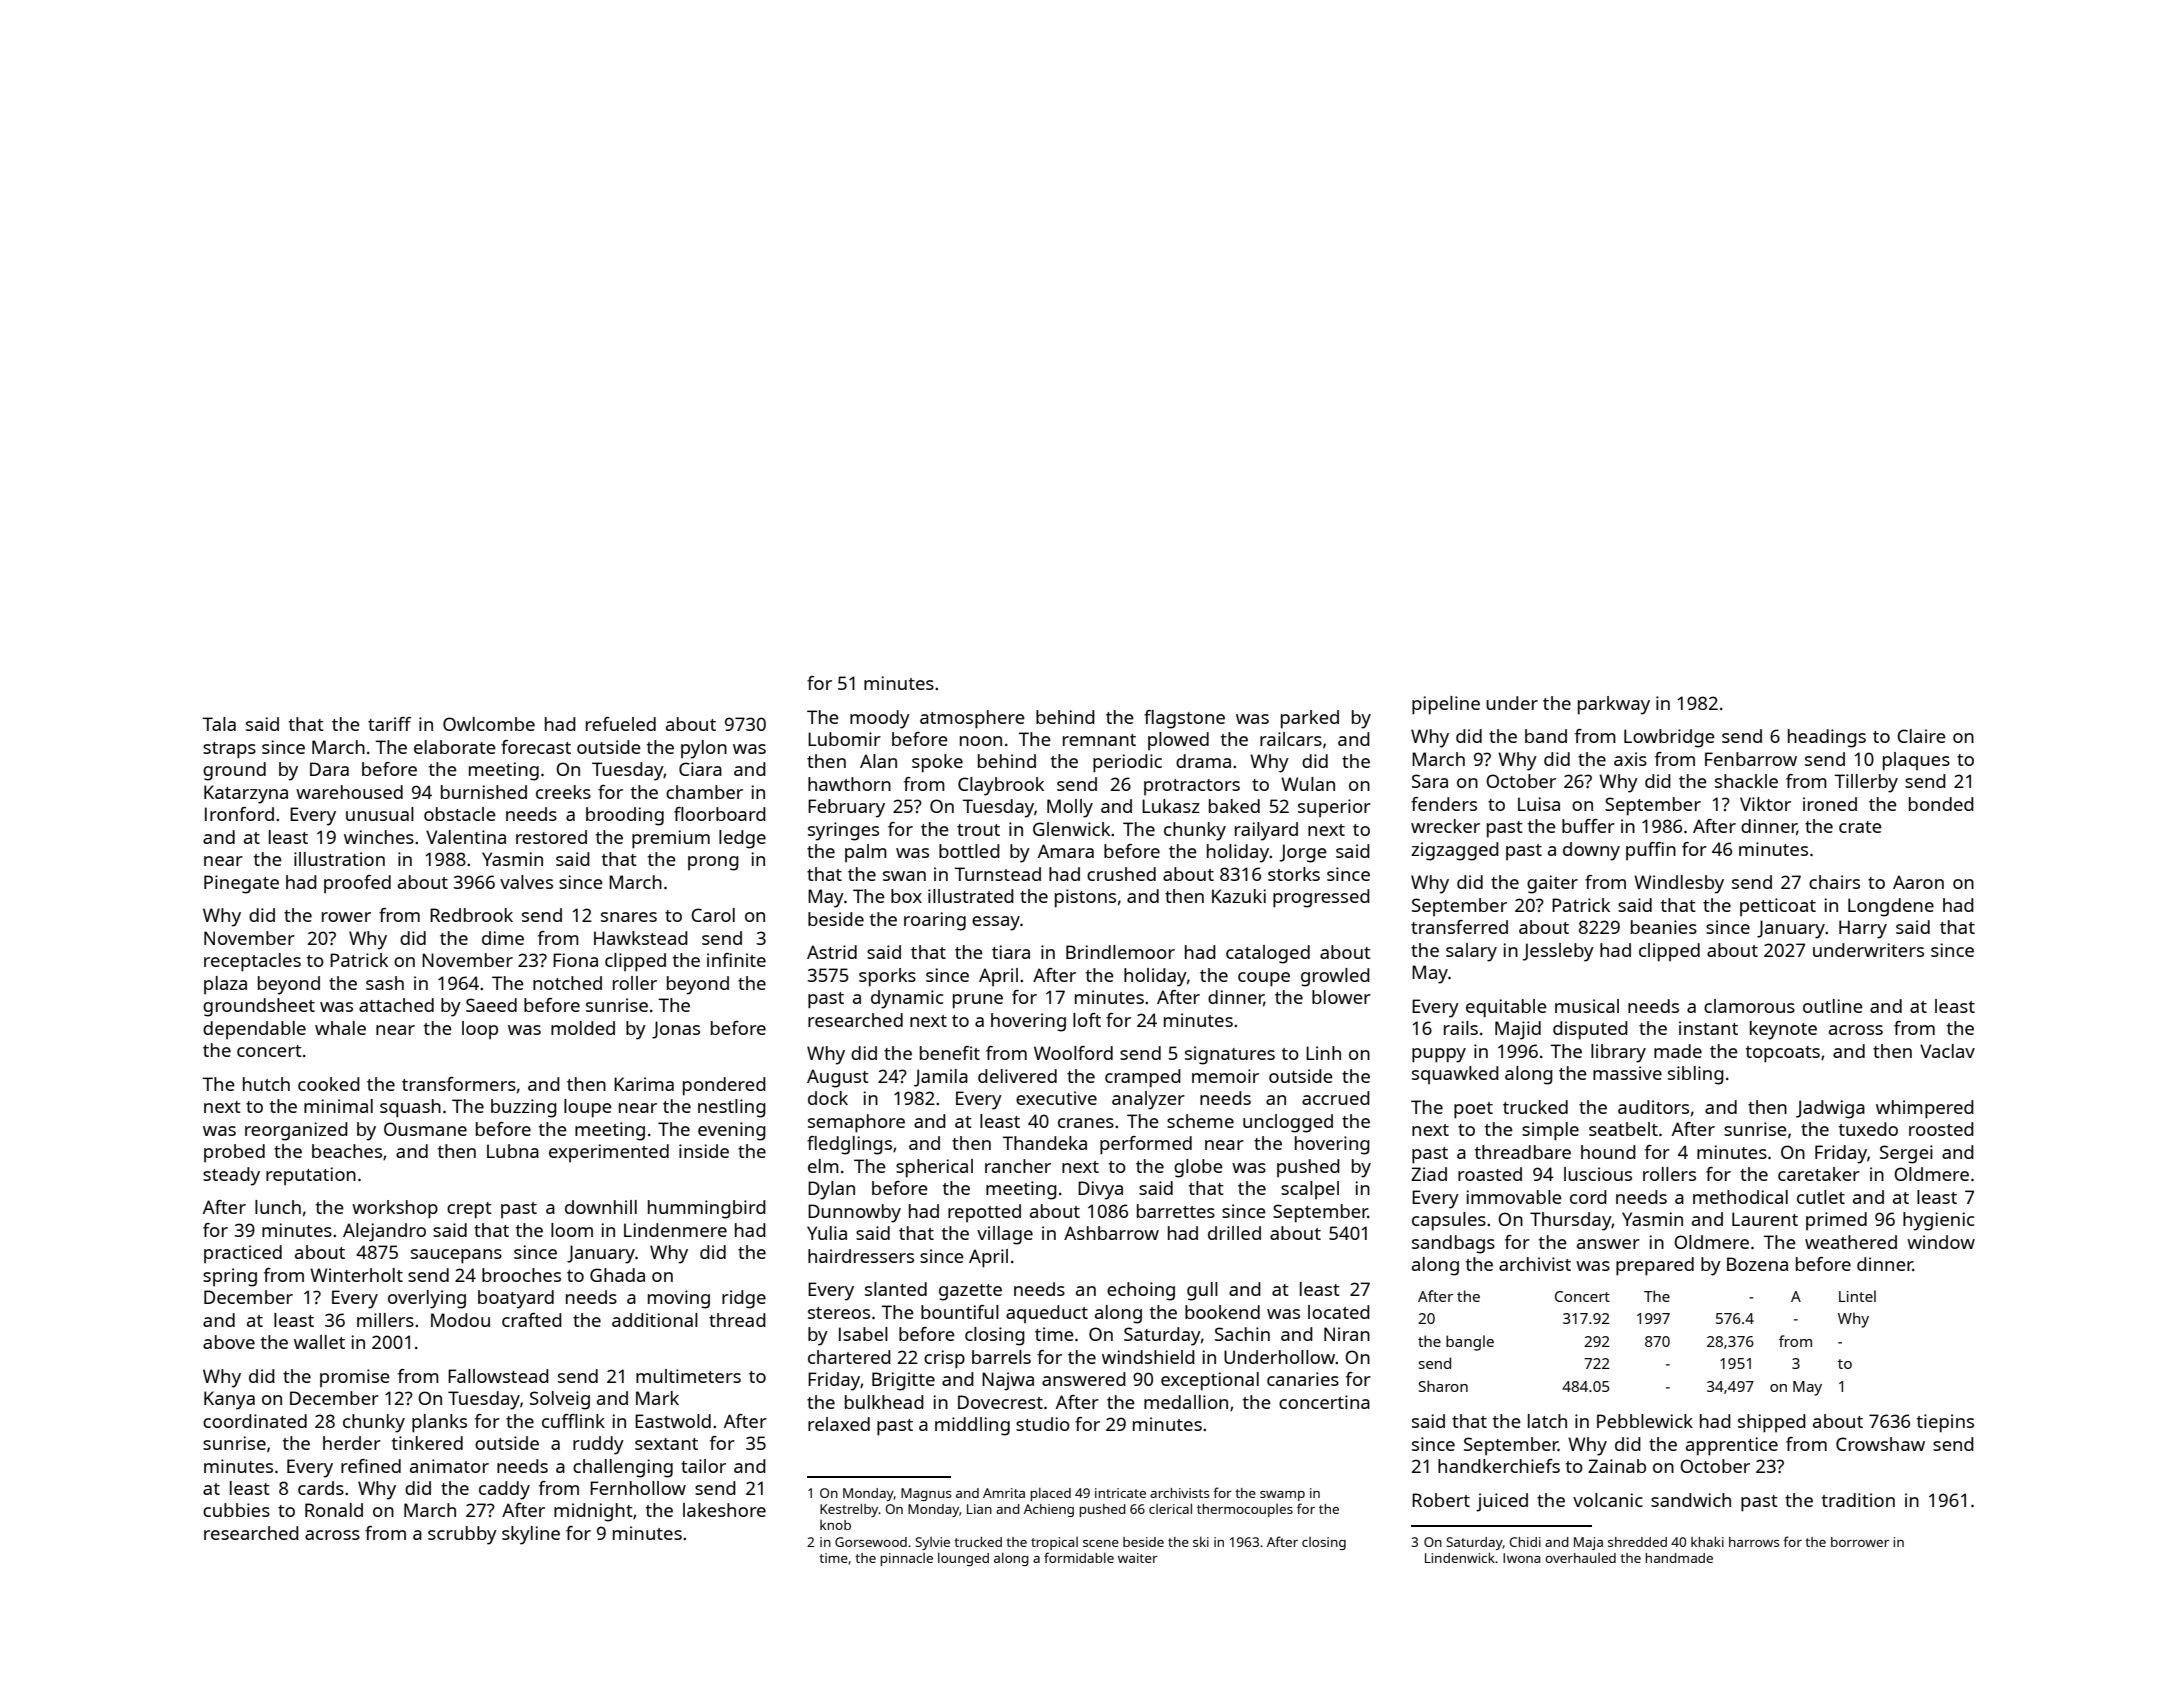 The image size is (2178, 1683). I want to click on Owlcombe, so click(489, 724).
